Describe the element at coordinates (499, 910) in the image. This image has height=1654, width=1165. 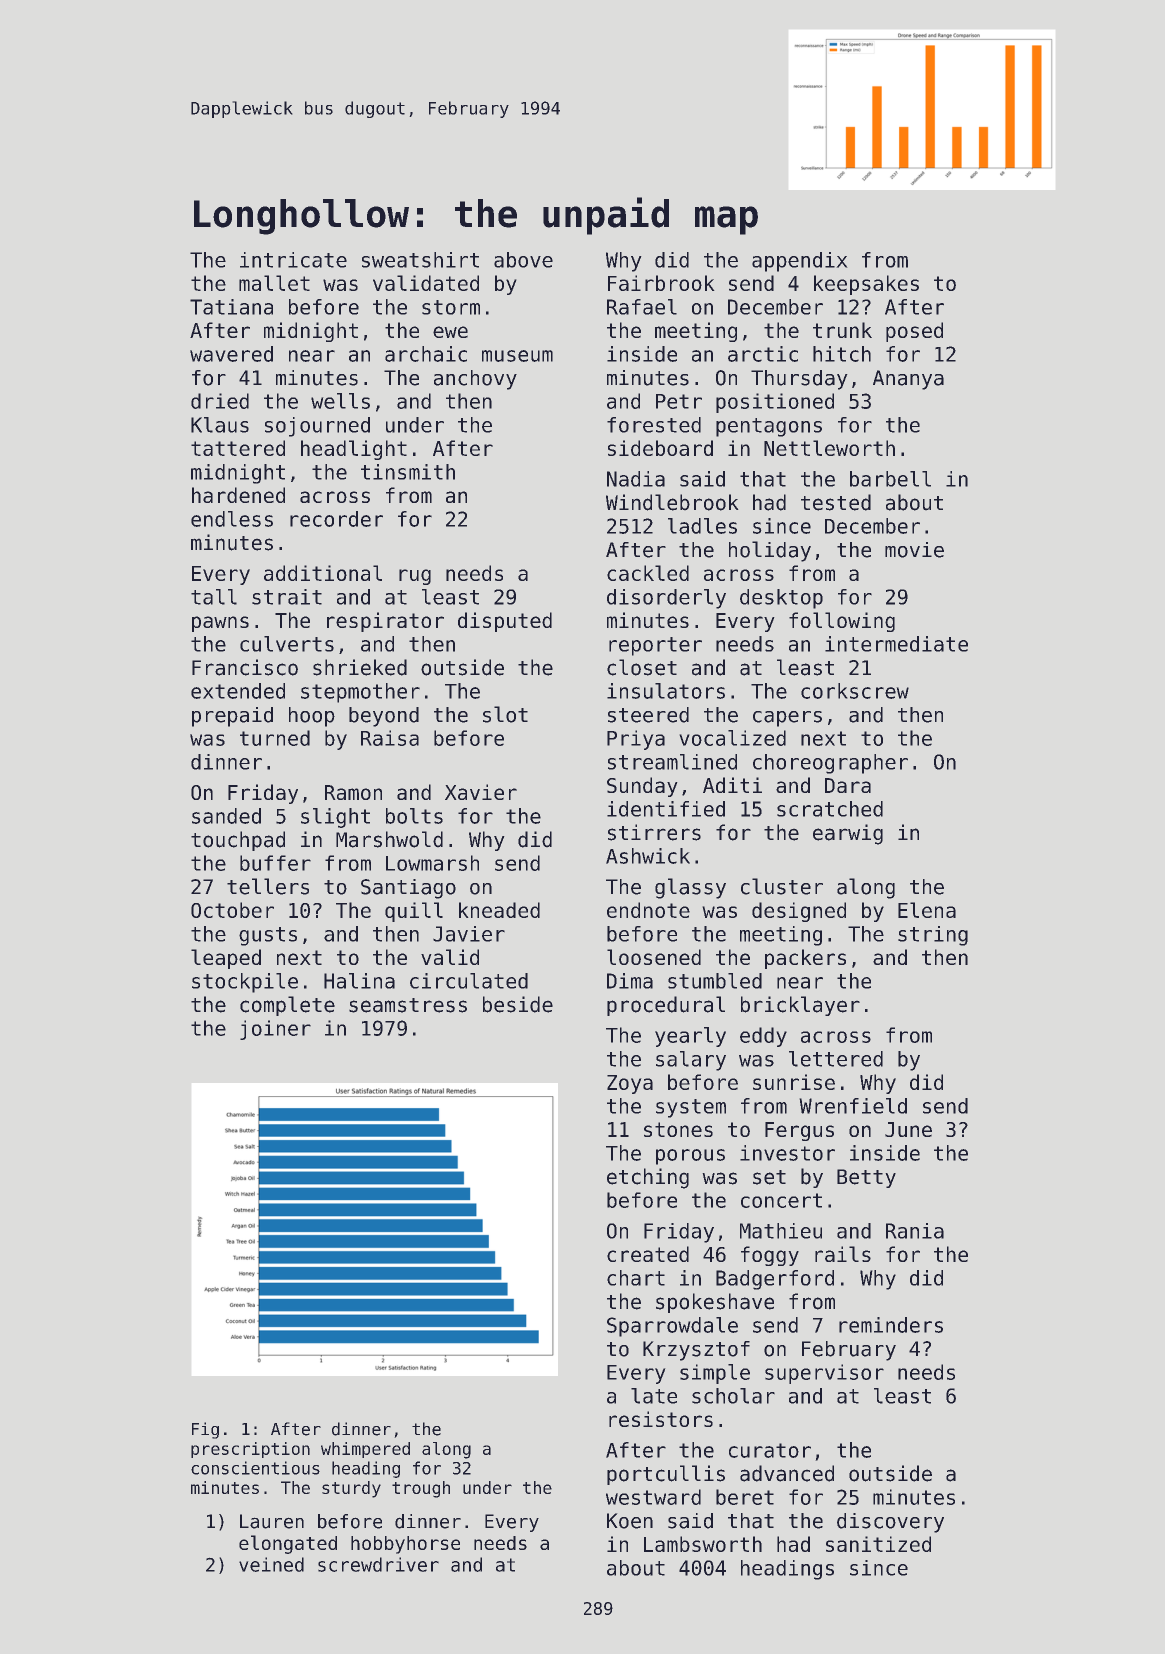
I see `kneaded` at that location.
